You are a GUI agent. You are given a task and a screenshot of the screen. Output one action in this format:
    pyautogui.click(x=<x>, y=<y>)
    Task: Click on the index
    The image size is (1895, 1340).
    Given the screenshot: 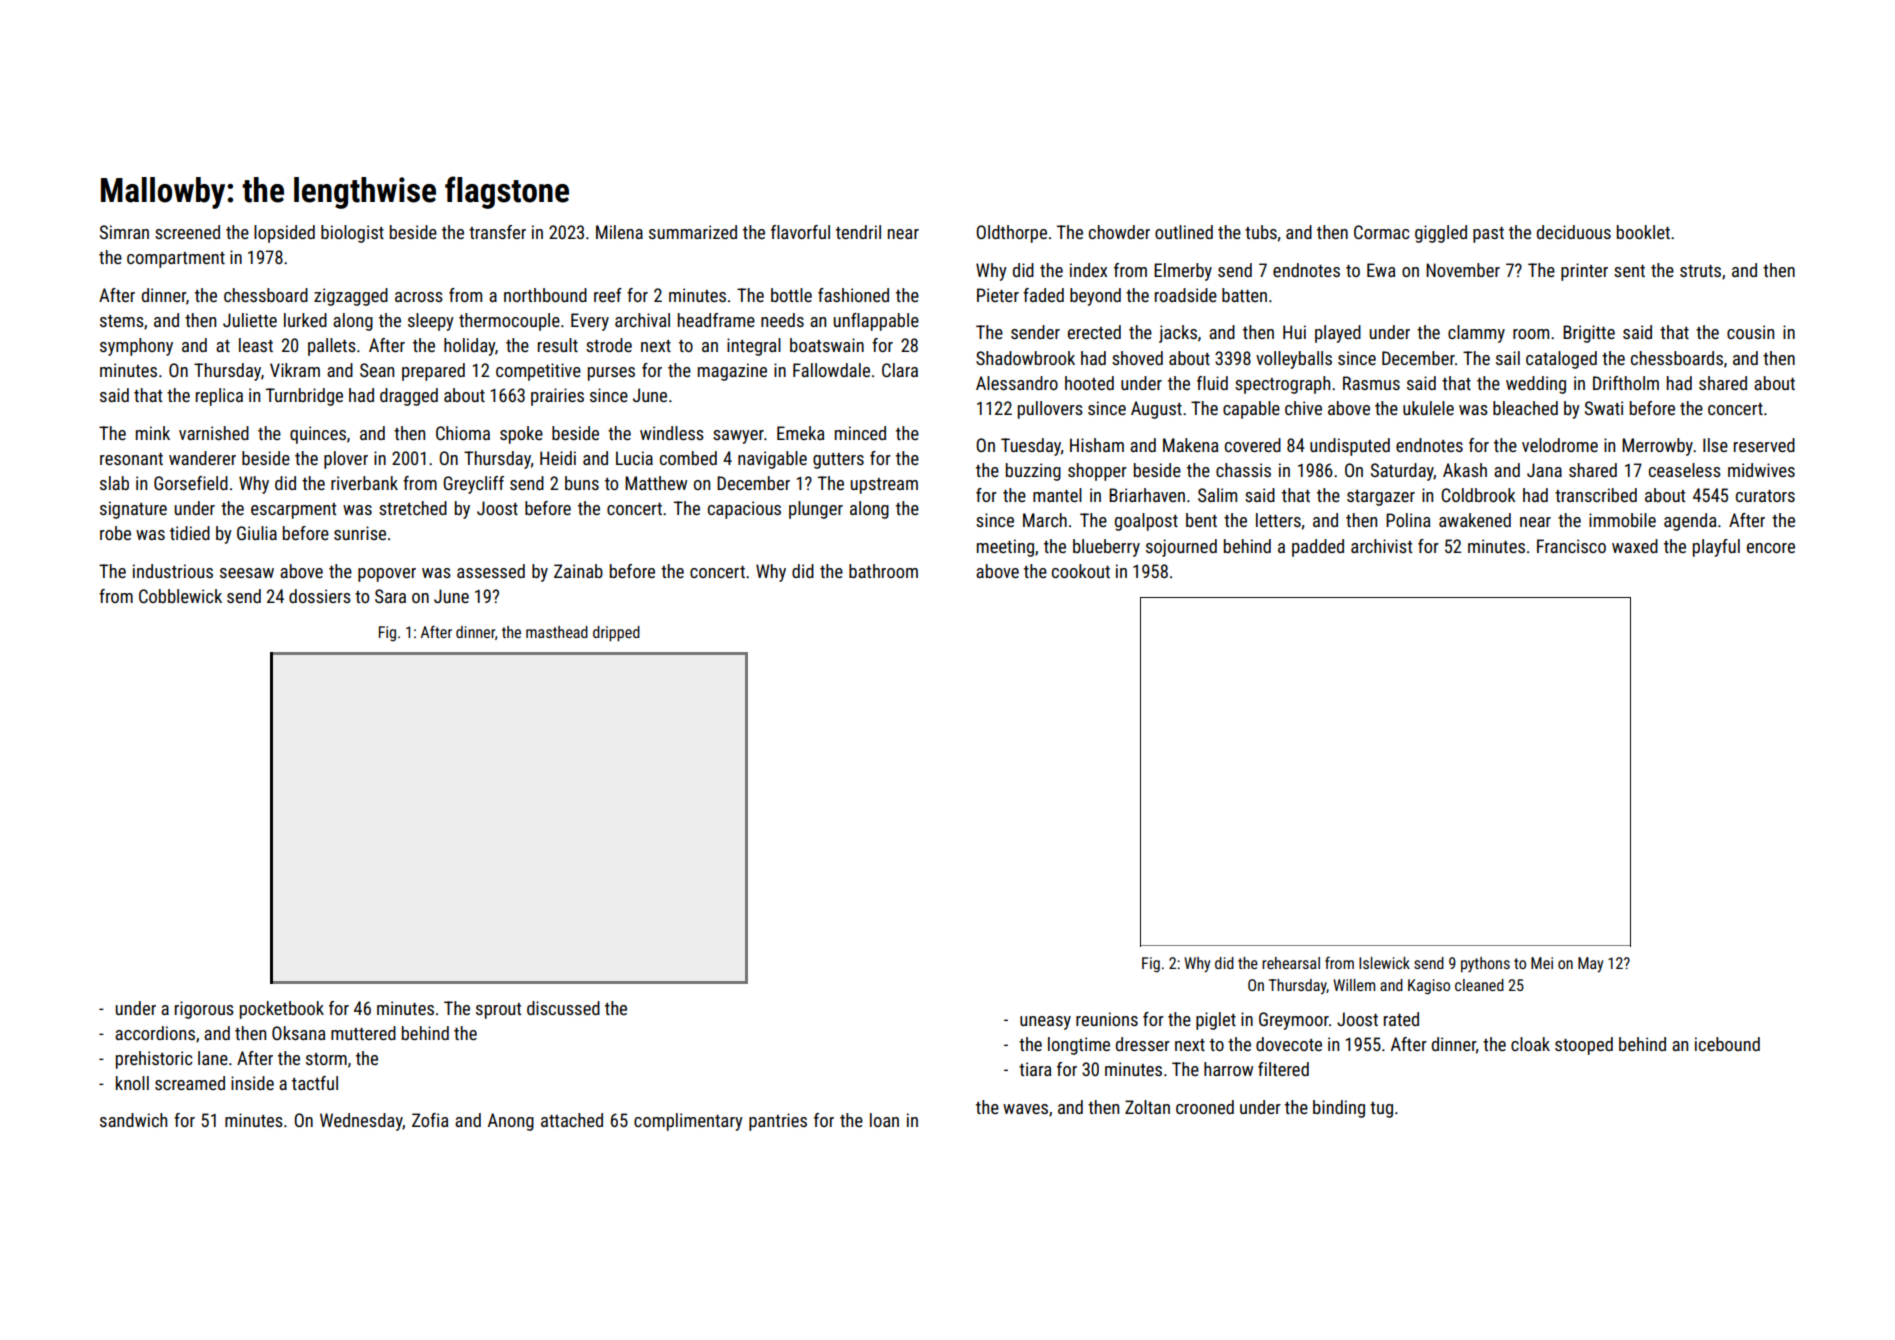 What is the action you would take?
    pyautogui.click(x=1088, y=270)
